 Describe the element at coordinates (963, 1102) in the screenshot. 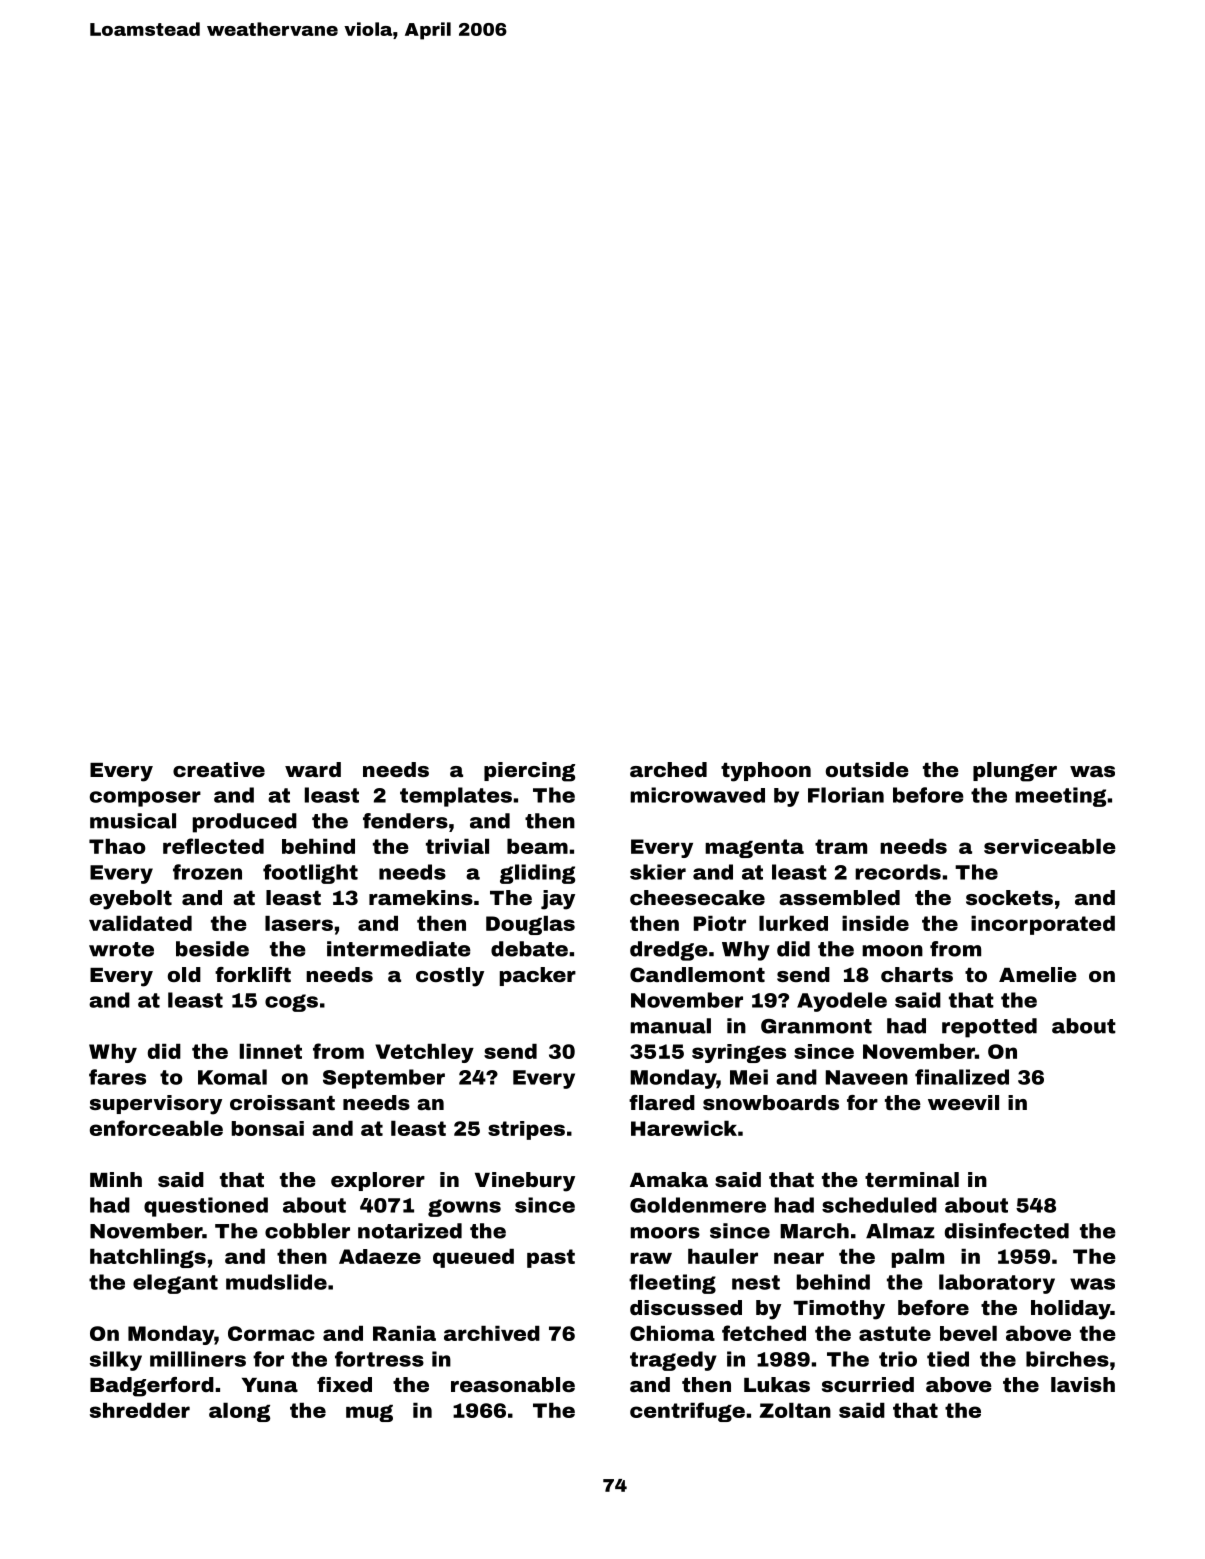

I see `weevil` at that location.
